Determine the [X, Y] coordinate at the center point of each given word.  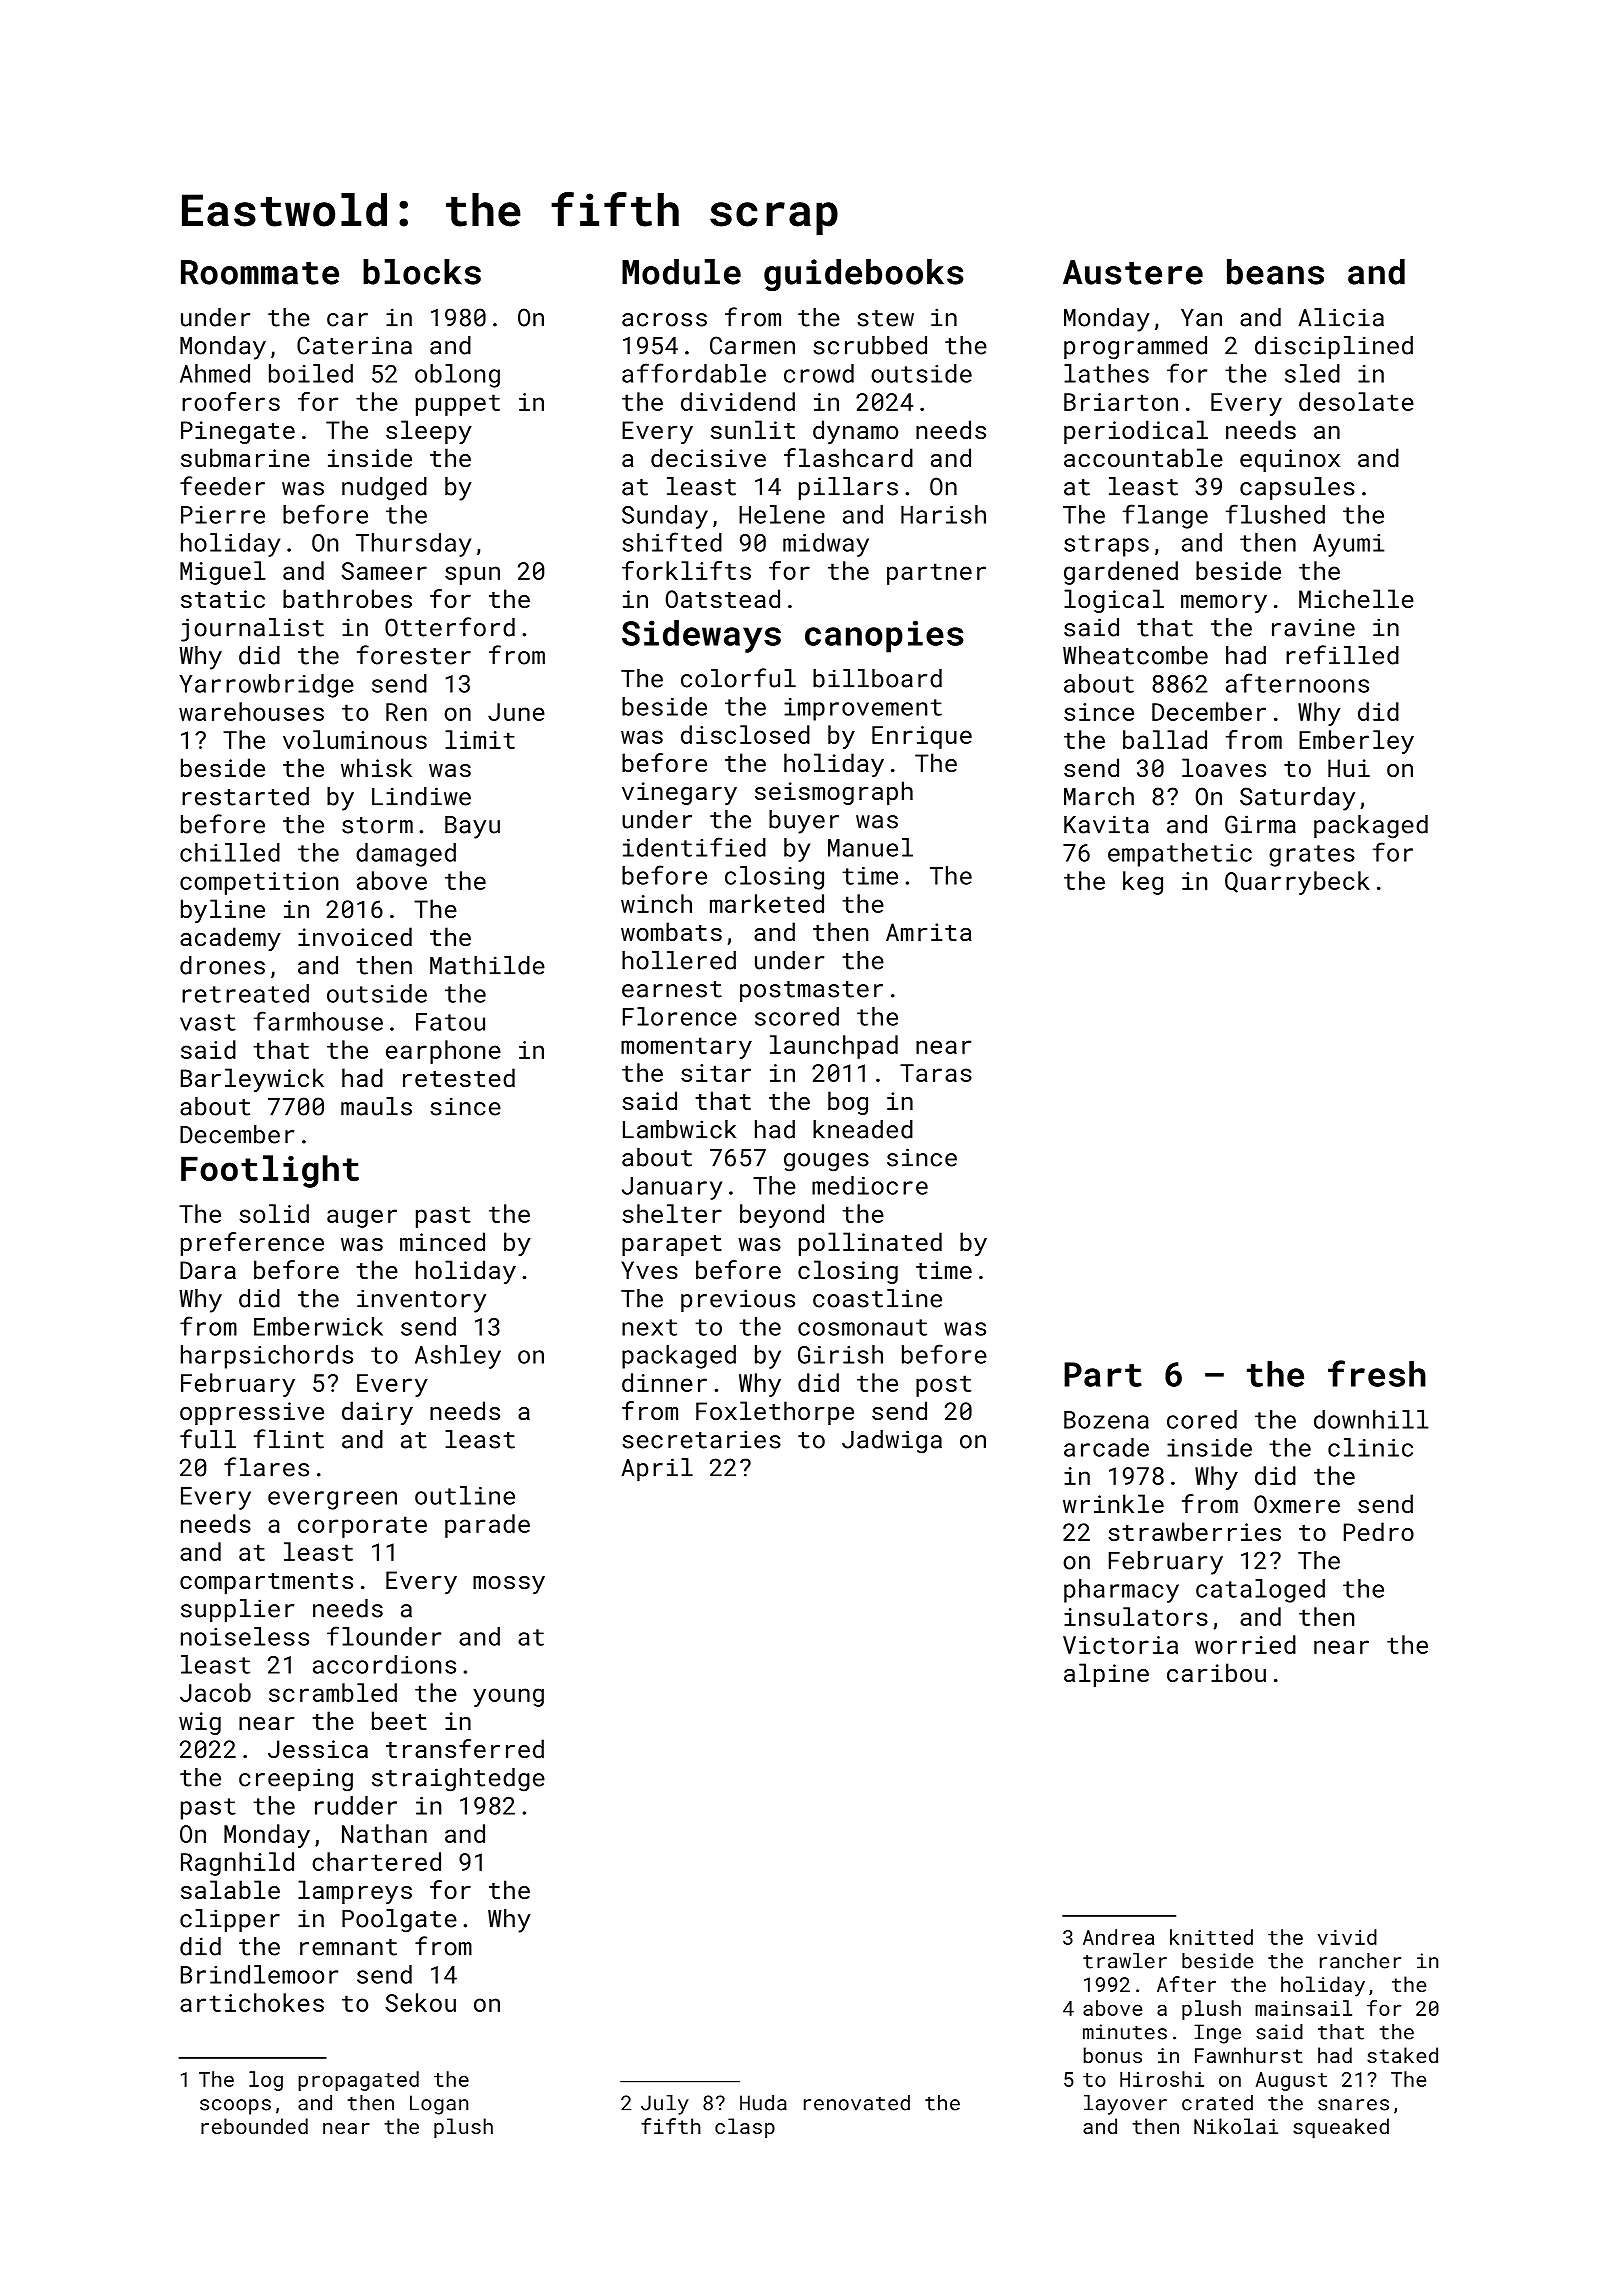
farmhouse [318, 1021]
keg [1143, 883]
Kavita [1106, 824]
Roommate [260, 272]
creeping [296, 1780]
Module [681, 272]
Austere [1133, 272]
